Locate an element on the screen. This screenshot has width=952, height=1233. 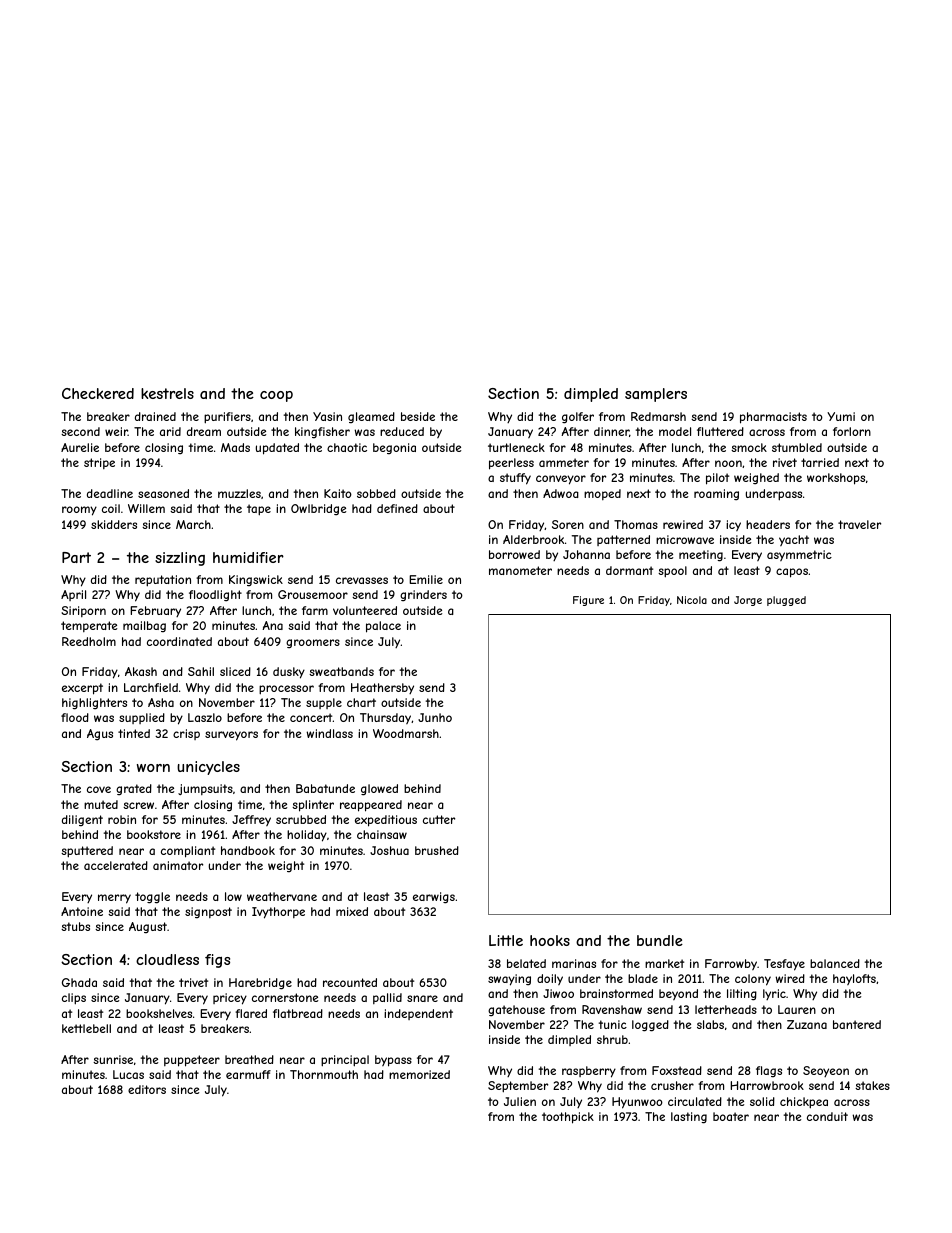
Asha is located at coordinates (161, 702).
